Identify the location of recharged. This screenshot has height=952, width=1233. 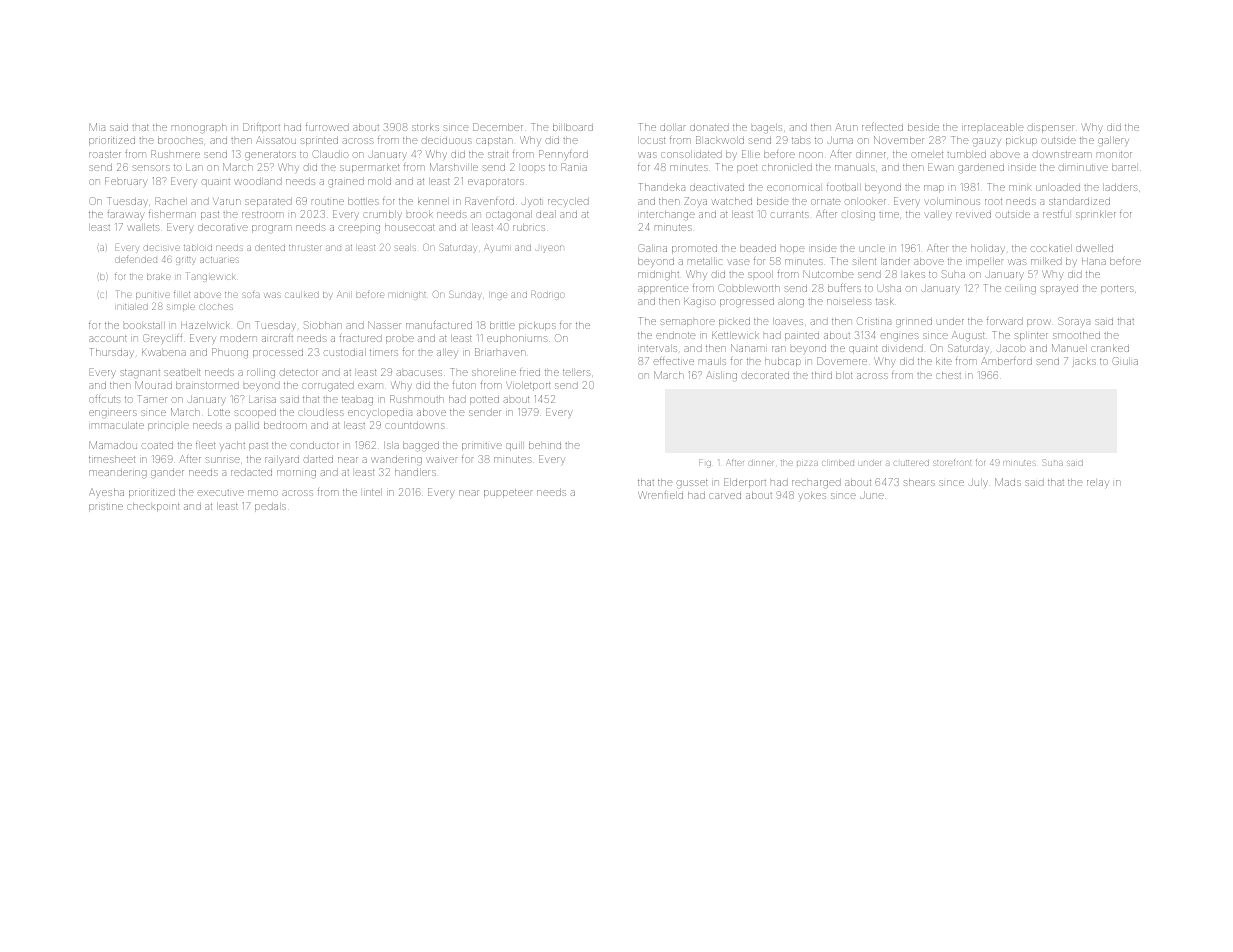
(816, 483).
